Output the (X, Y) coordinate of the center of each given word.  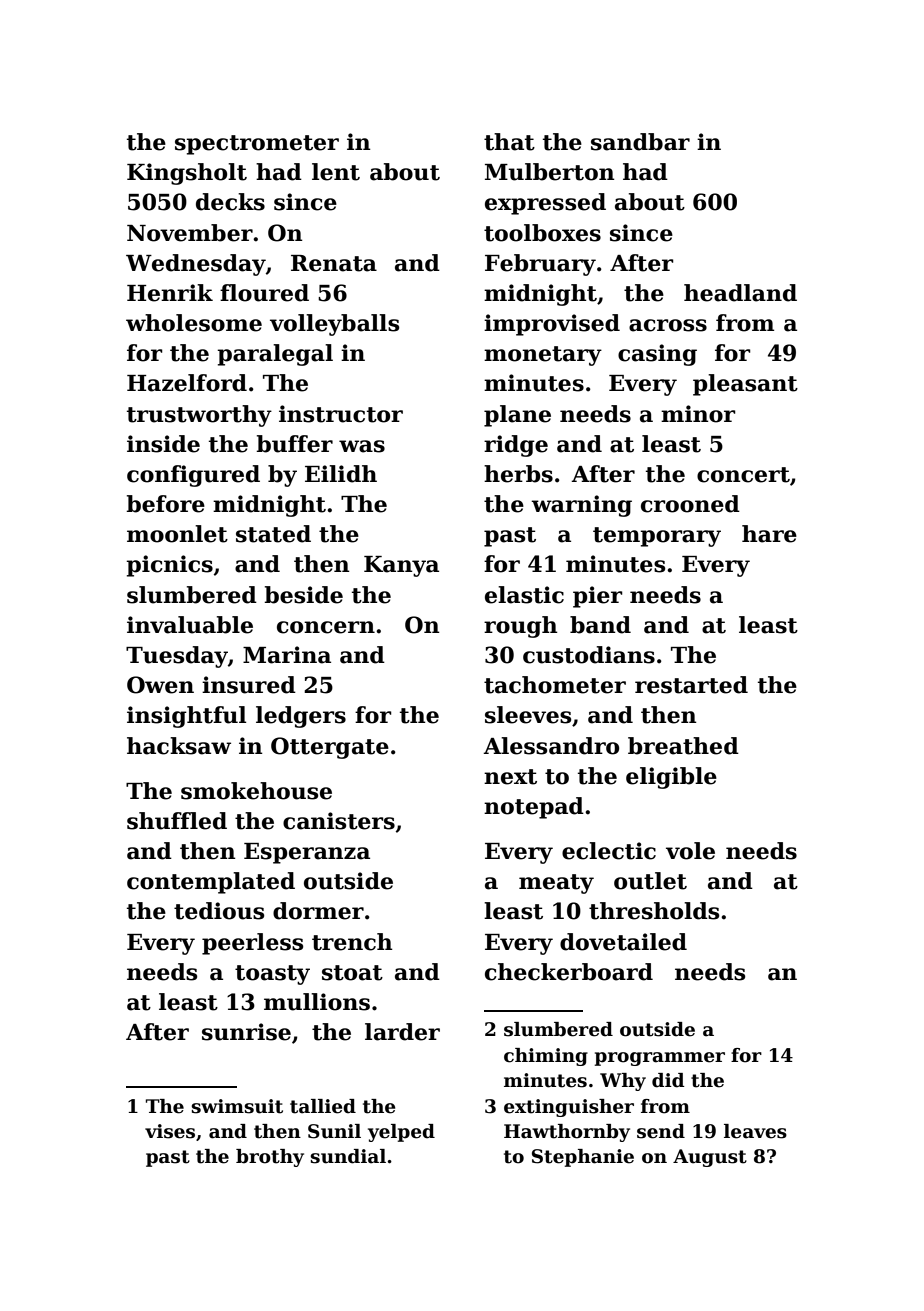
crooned (690, 504)
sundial (348, 1156)
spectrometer (257, 145)
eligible (671, 778)
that (509, 142)
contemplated (211, 883)
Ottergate (330, 748)
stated (273, 534)
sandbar (640, 142)
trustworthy (199, 416)
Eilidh (341, 474)
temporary (657, 537)
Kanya (401, 566)
